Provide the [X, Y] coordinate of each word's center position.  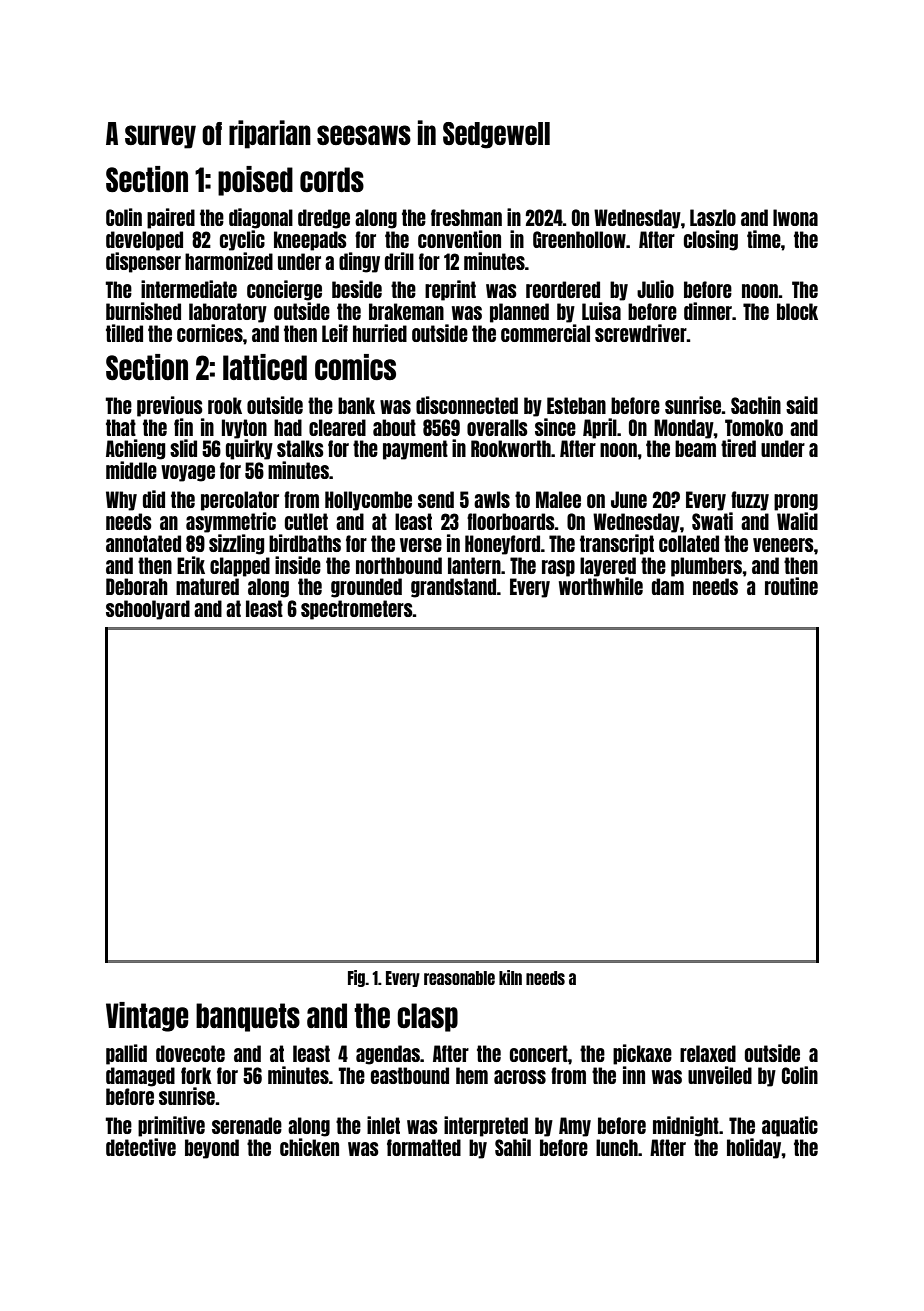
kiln [510, 977]
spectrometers [357, 610]
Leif [335, 333]
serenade [247, 1125]
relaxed [708, 1053]
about [394, 427]
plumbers [706, 567]
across [520, 1077]
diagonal [261, 218]
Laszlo [713, 217]
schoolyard [148, 610]
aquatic [790, 1126]
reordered [563, 289]
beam [695, 448]
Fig [357, 978]
